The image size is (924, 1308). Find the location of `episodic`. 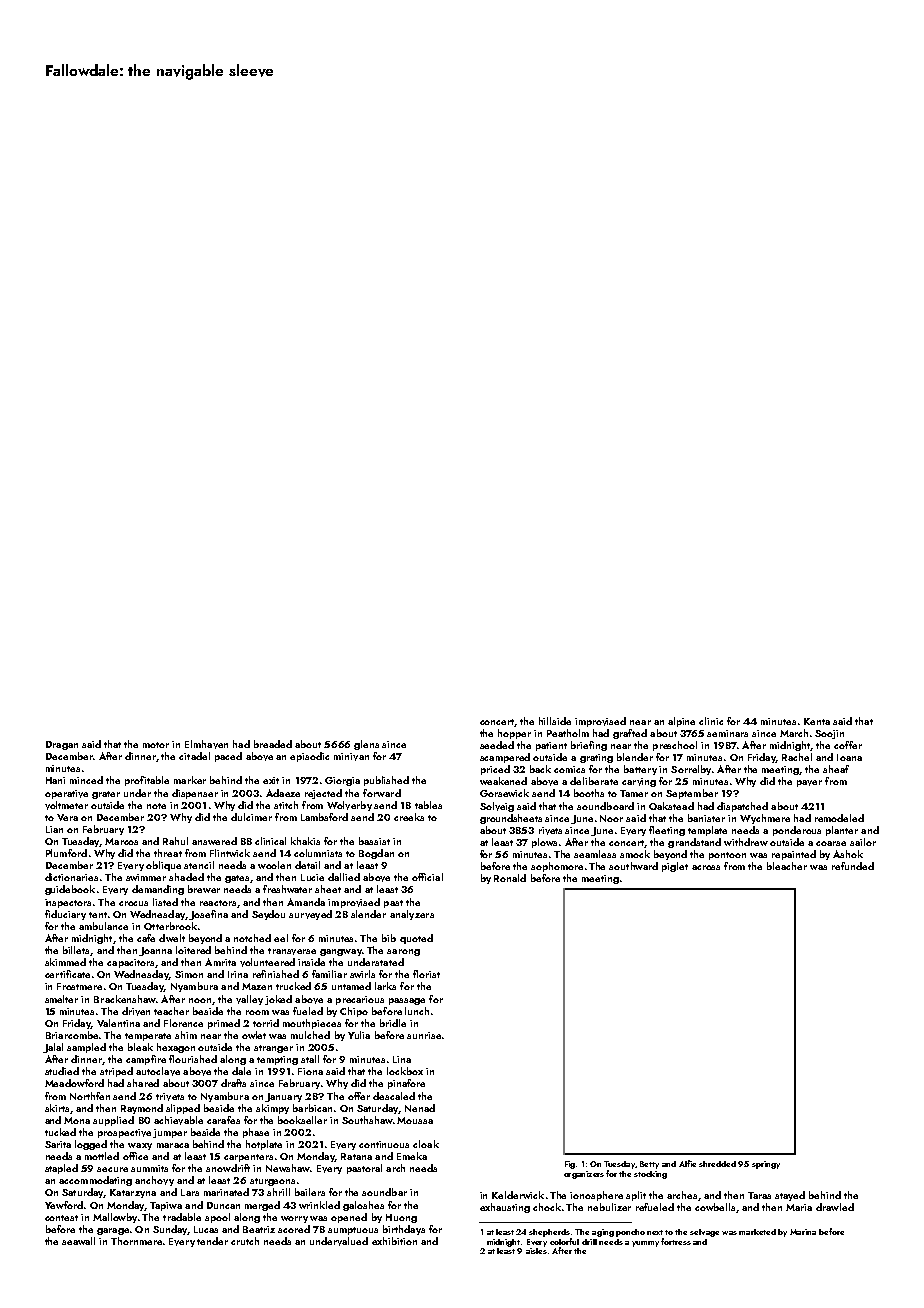

episodic is located at coordinates (309, 757).
